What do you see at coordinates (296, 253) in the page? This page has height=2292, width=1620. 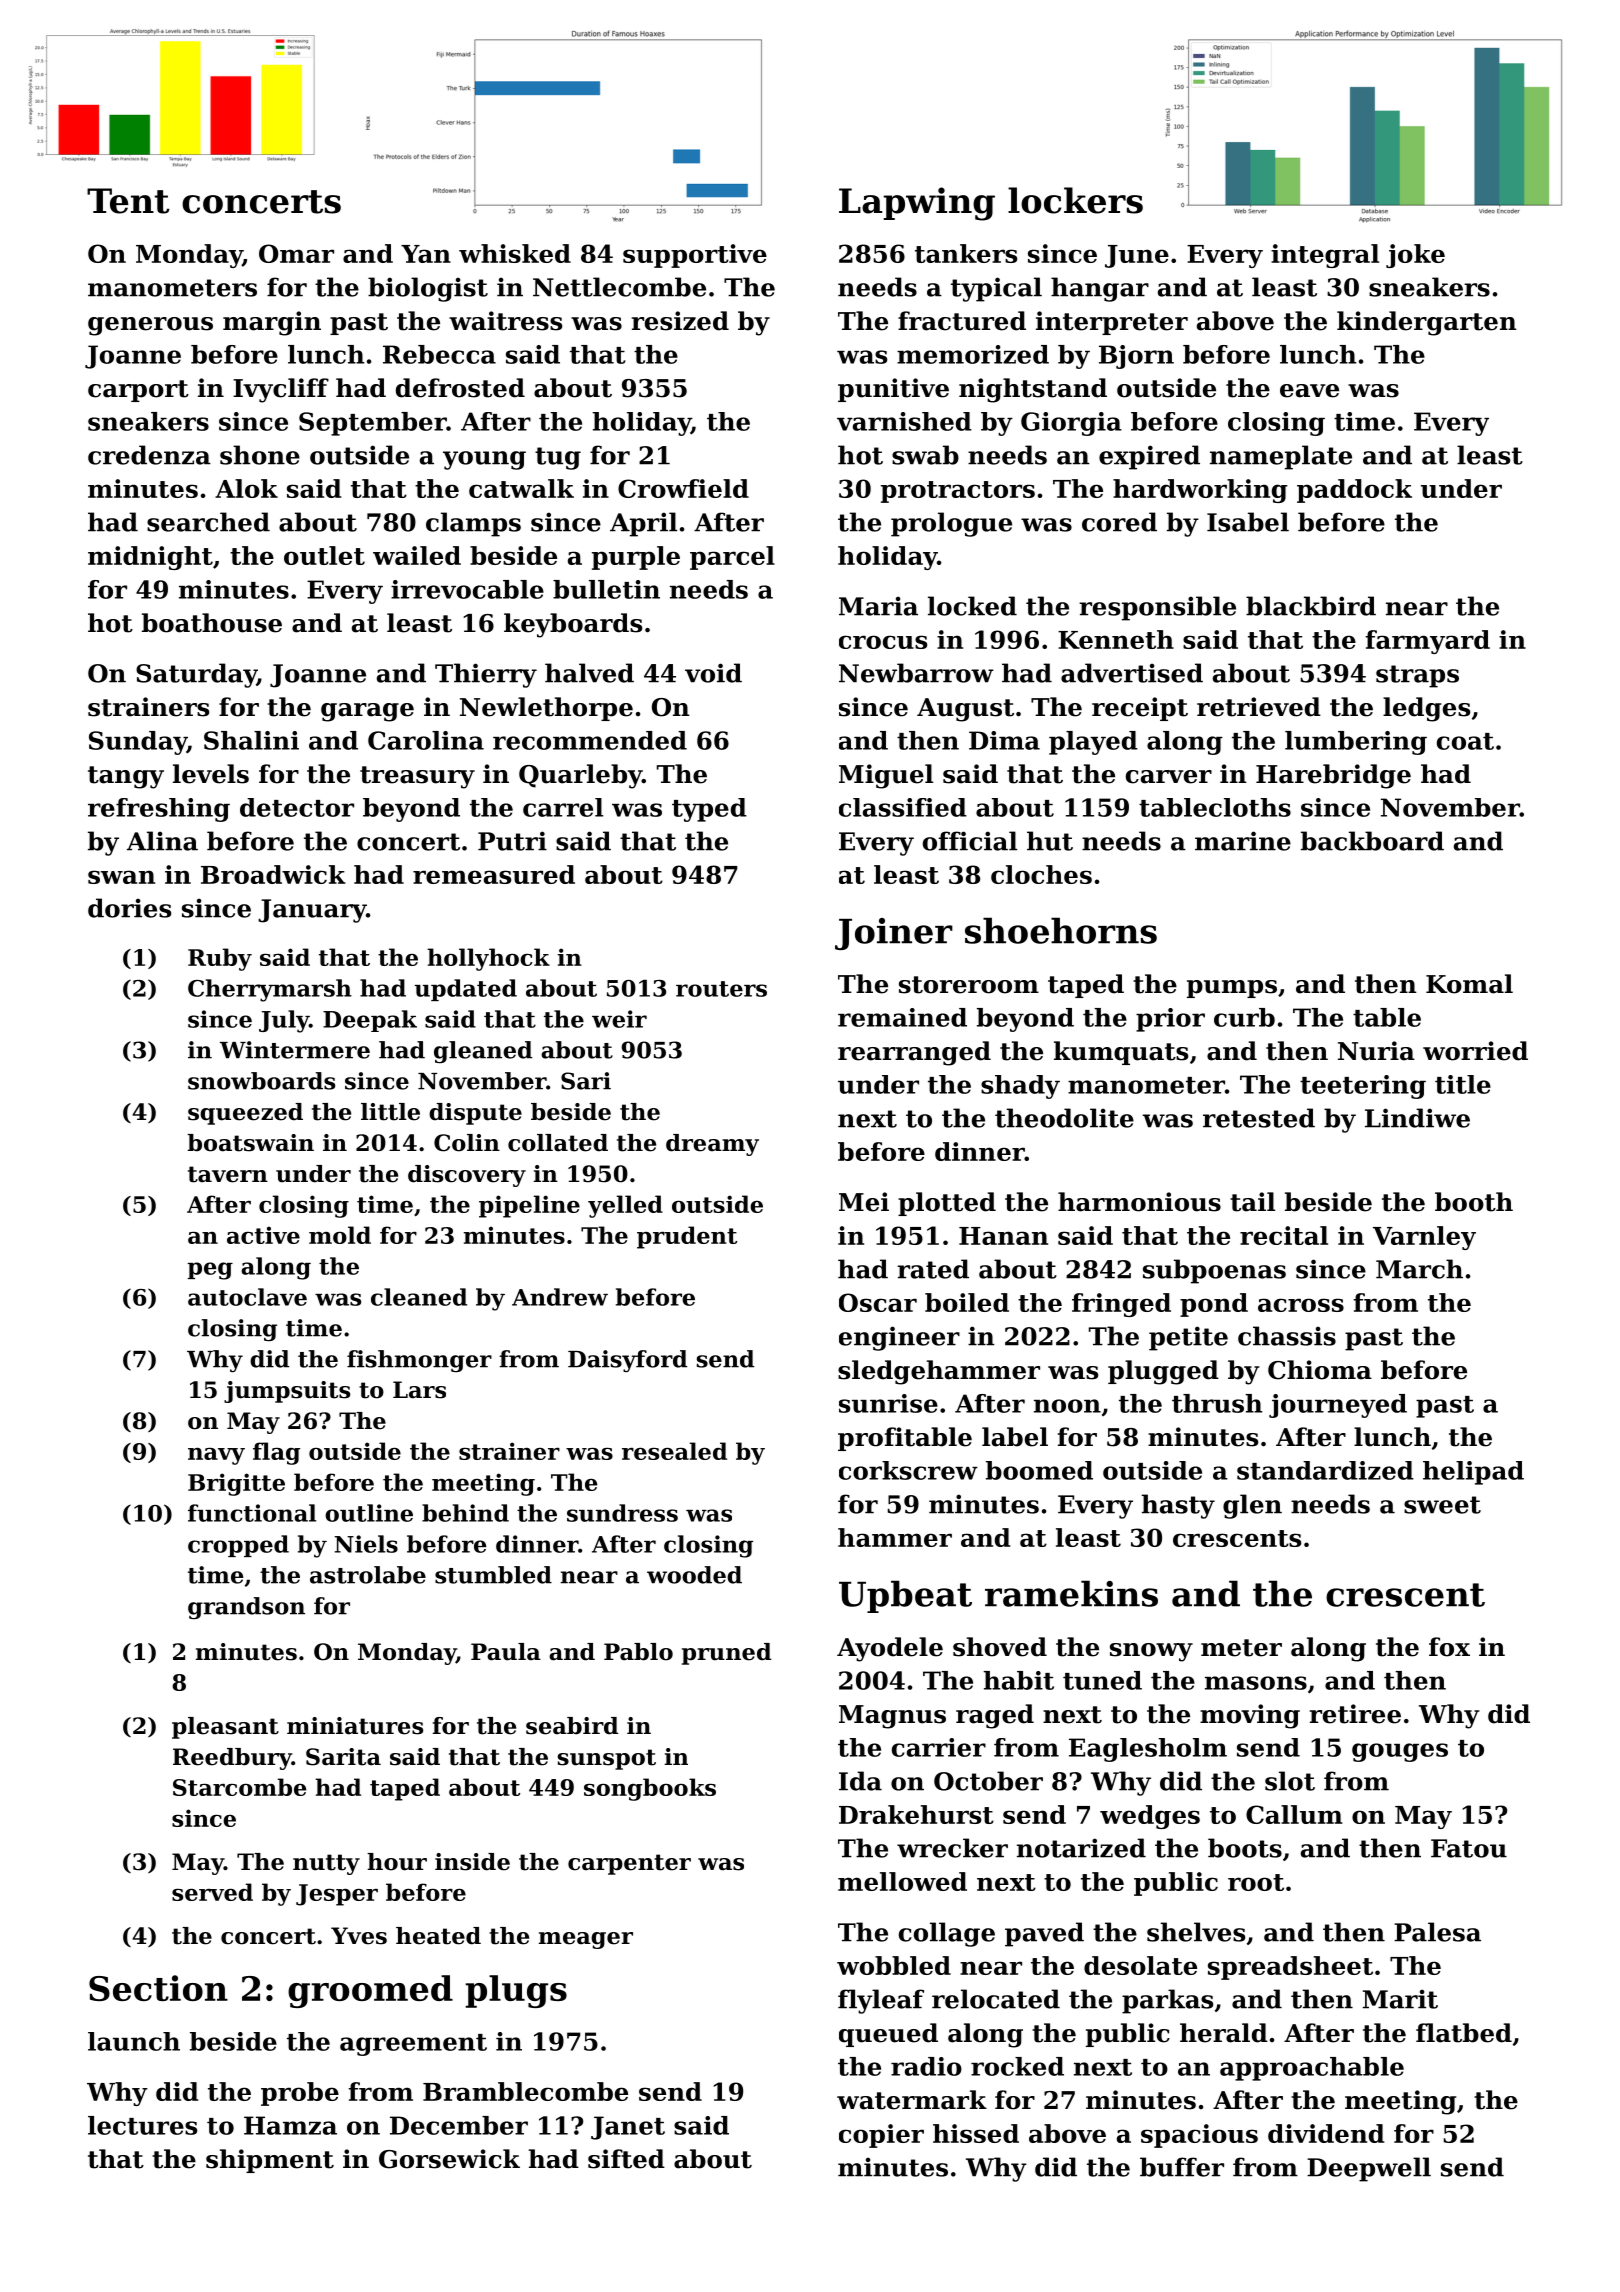 I see `Omar` at bounding box center [296, 253].
